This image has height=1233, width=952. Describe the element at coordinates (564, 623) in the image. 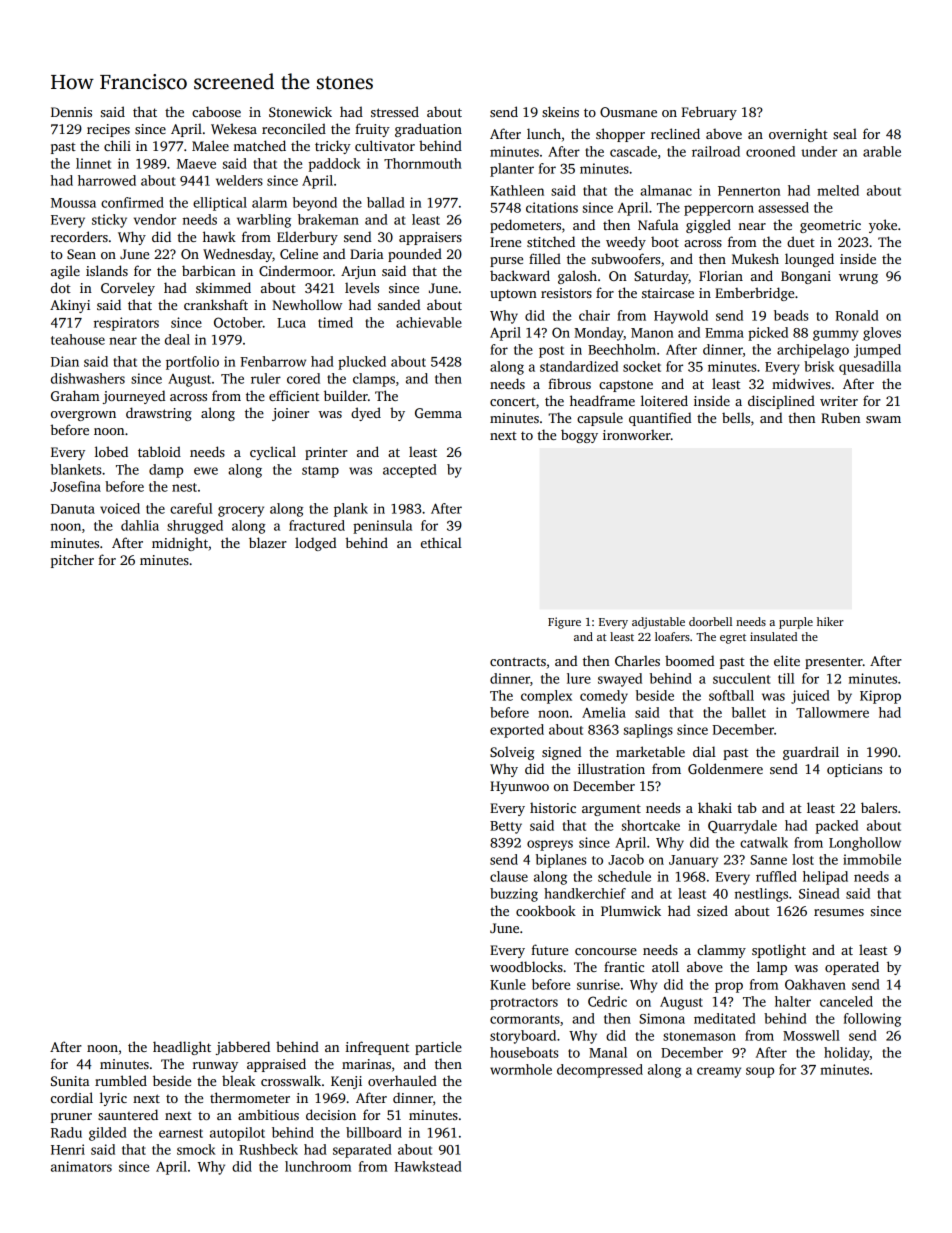

I see `Figure` at that location.
